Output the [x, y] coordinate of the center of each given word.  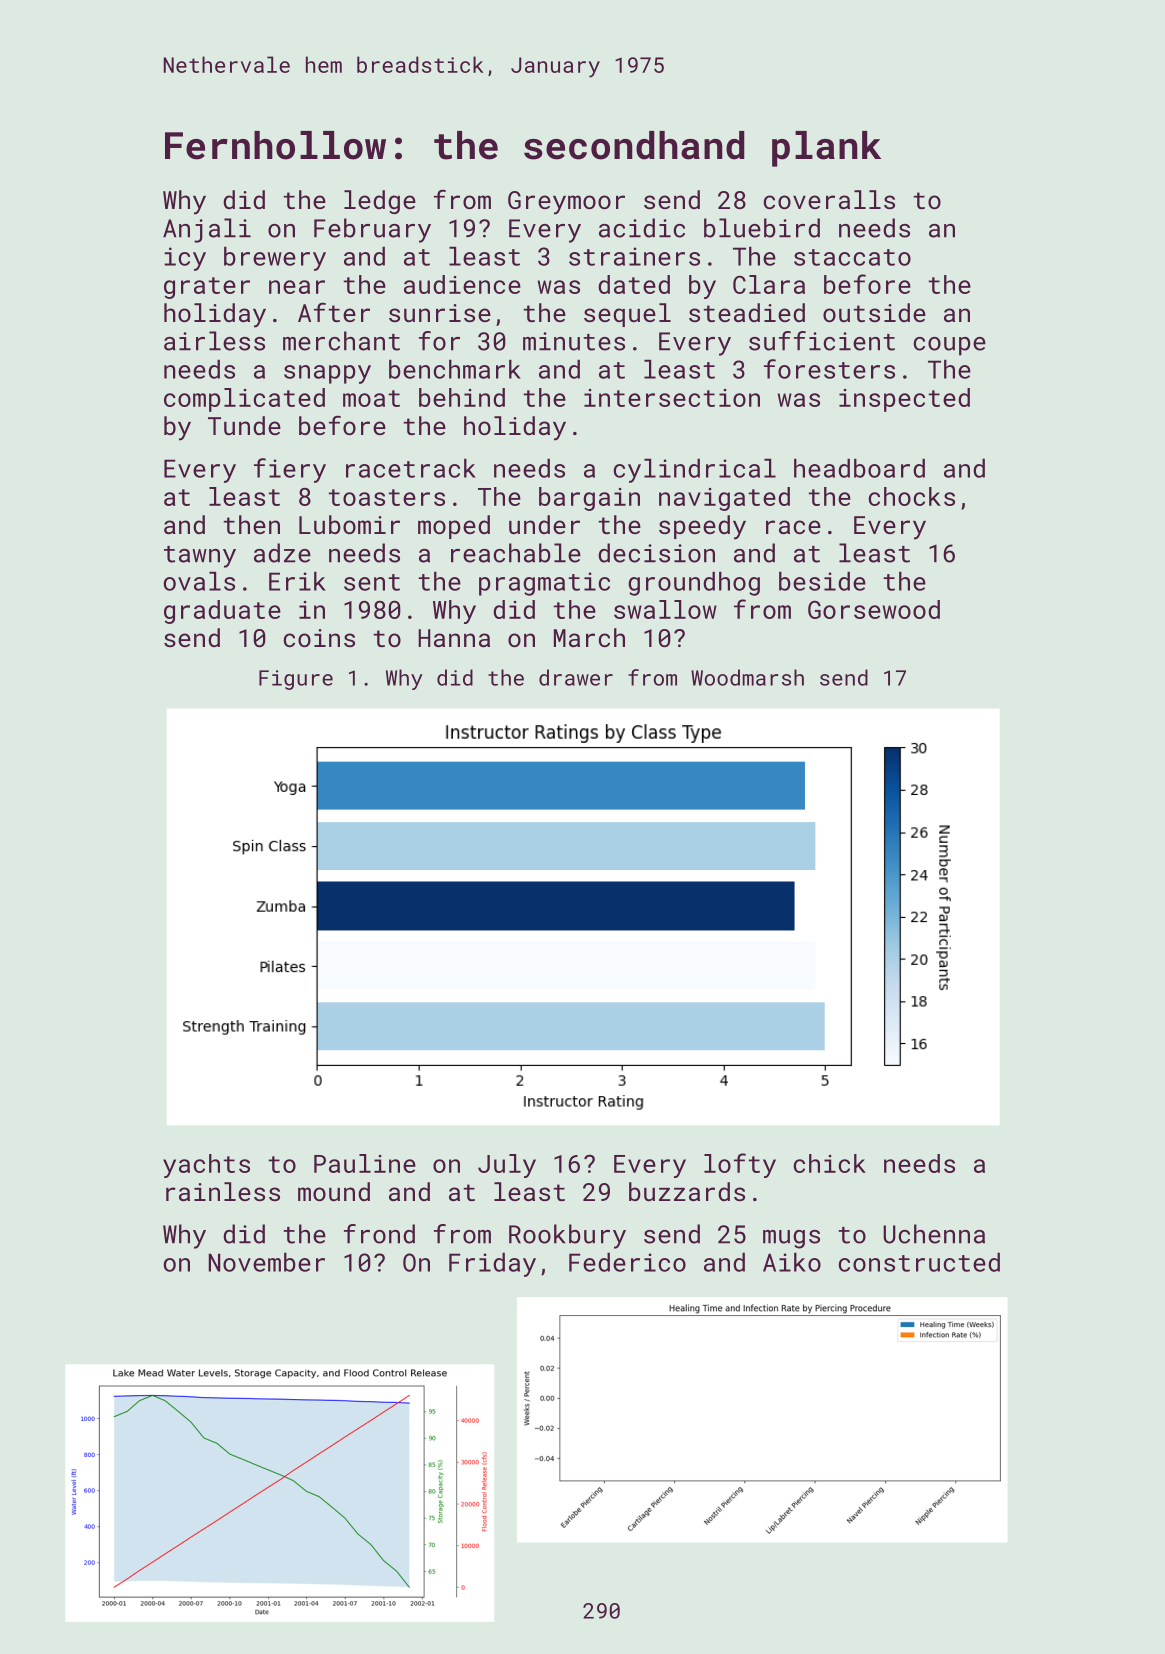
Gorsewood [874, 609]
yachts [206, 1166]
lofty [740, 1165]
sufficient [822, 341]
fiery [290, 470]
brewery [275, 259]
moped [454, 527]
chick [830, 1163]
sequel [627, 315]
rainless [223, 1191]
